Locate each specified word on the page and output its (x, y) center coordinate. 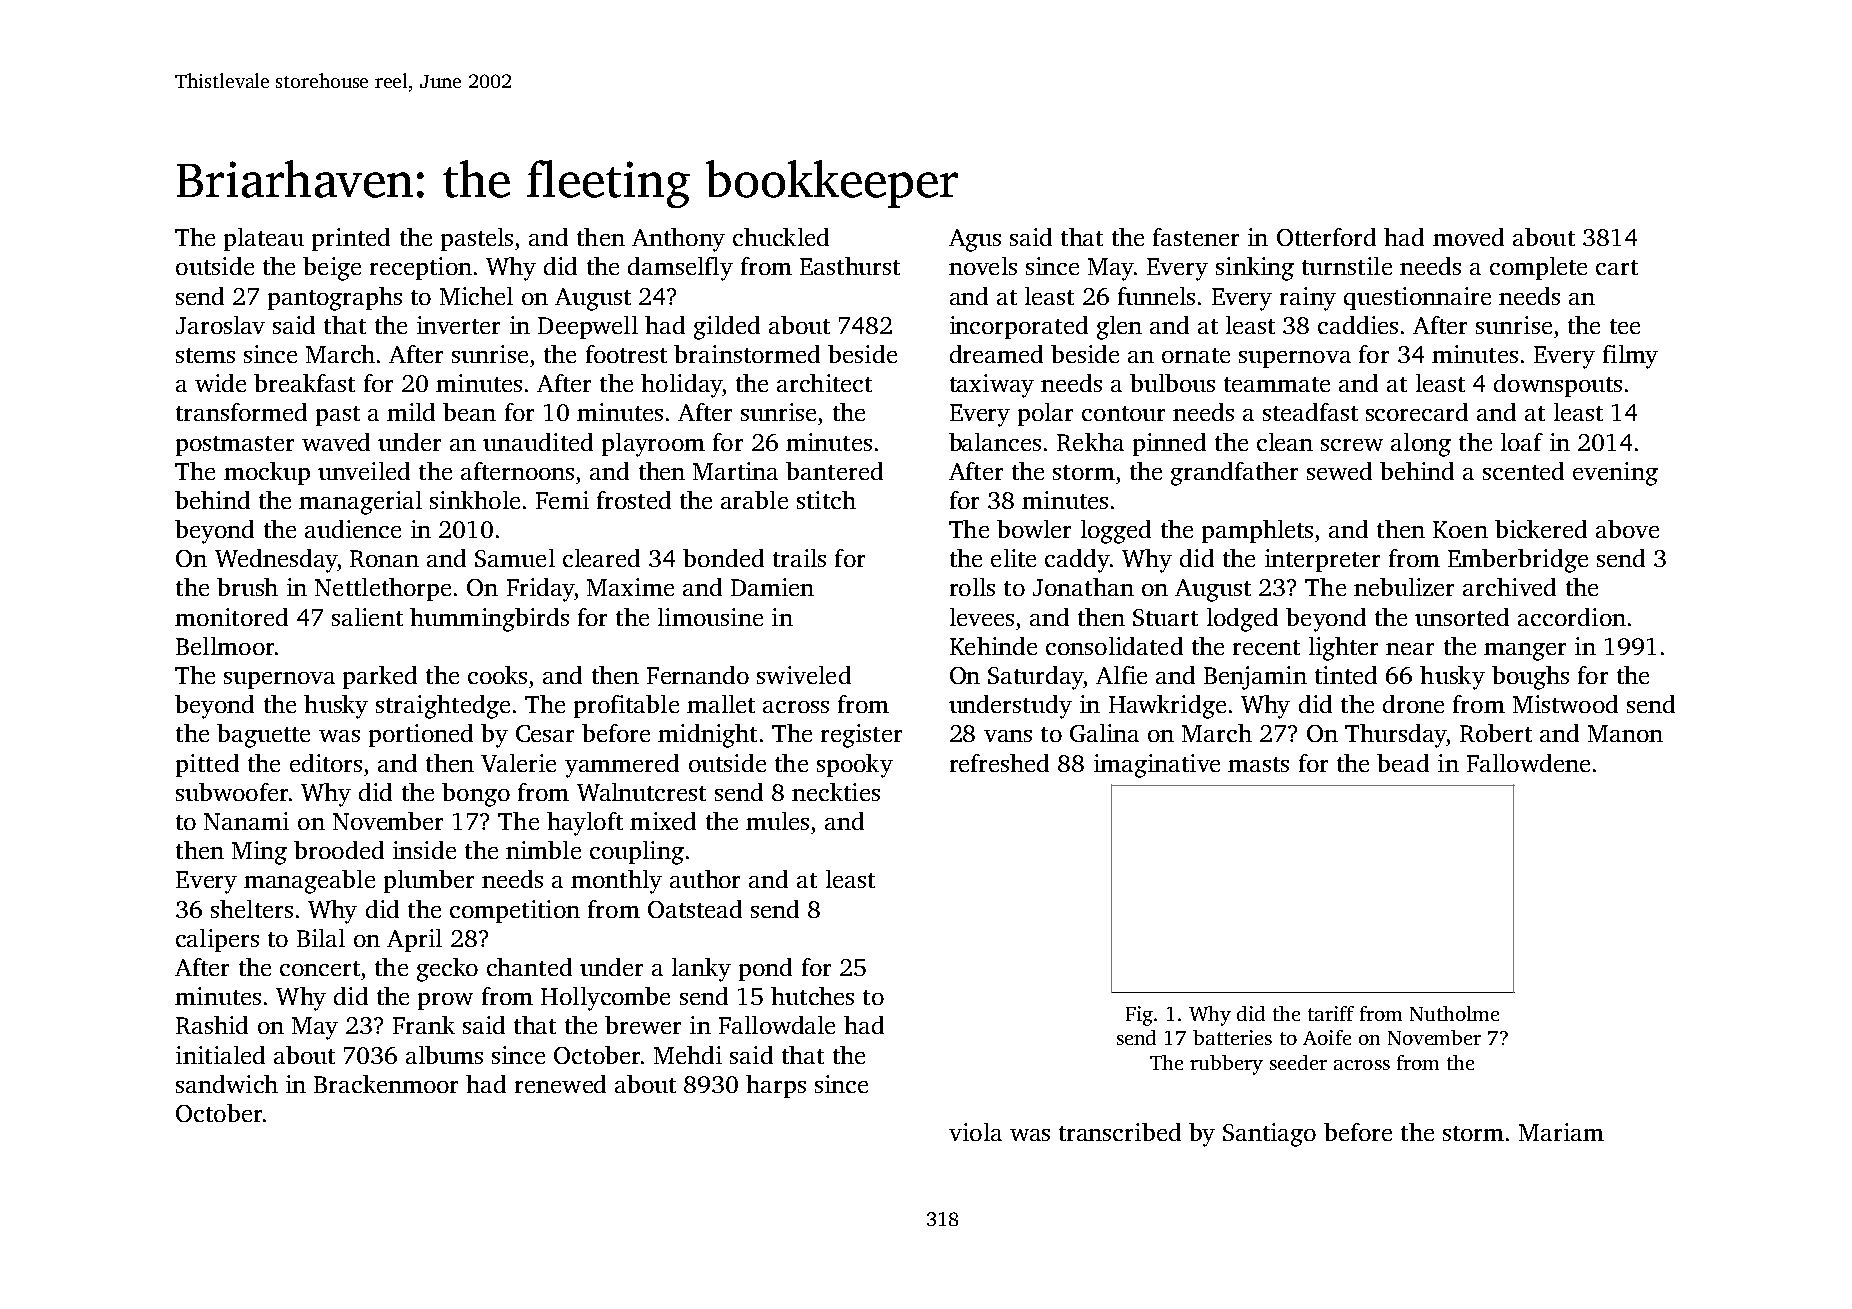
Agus (975, 240)
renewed (560, 1084)
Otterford (1326, 237)
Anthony (678, 240)
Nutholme (1454, 1013)
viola (975, 1132)
